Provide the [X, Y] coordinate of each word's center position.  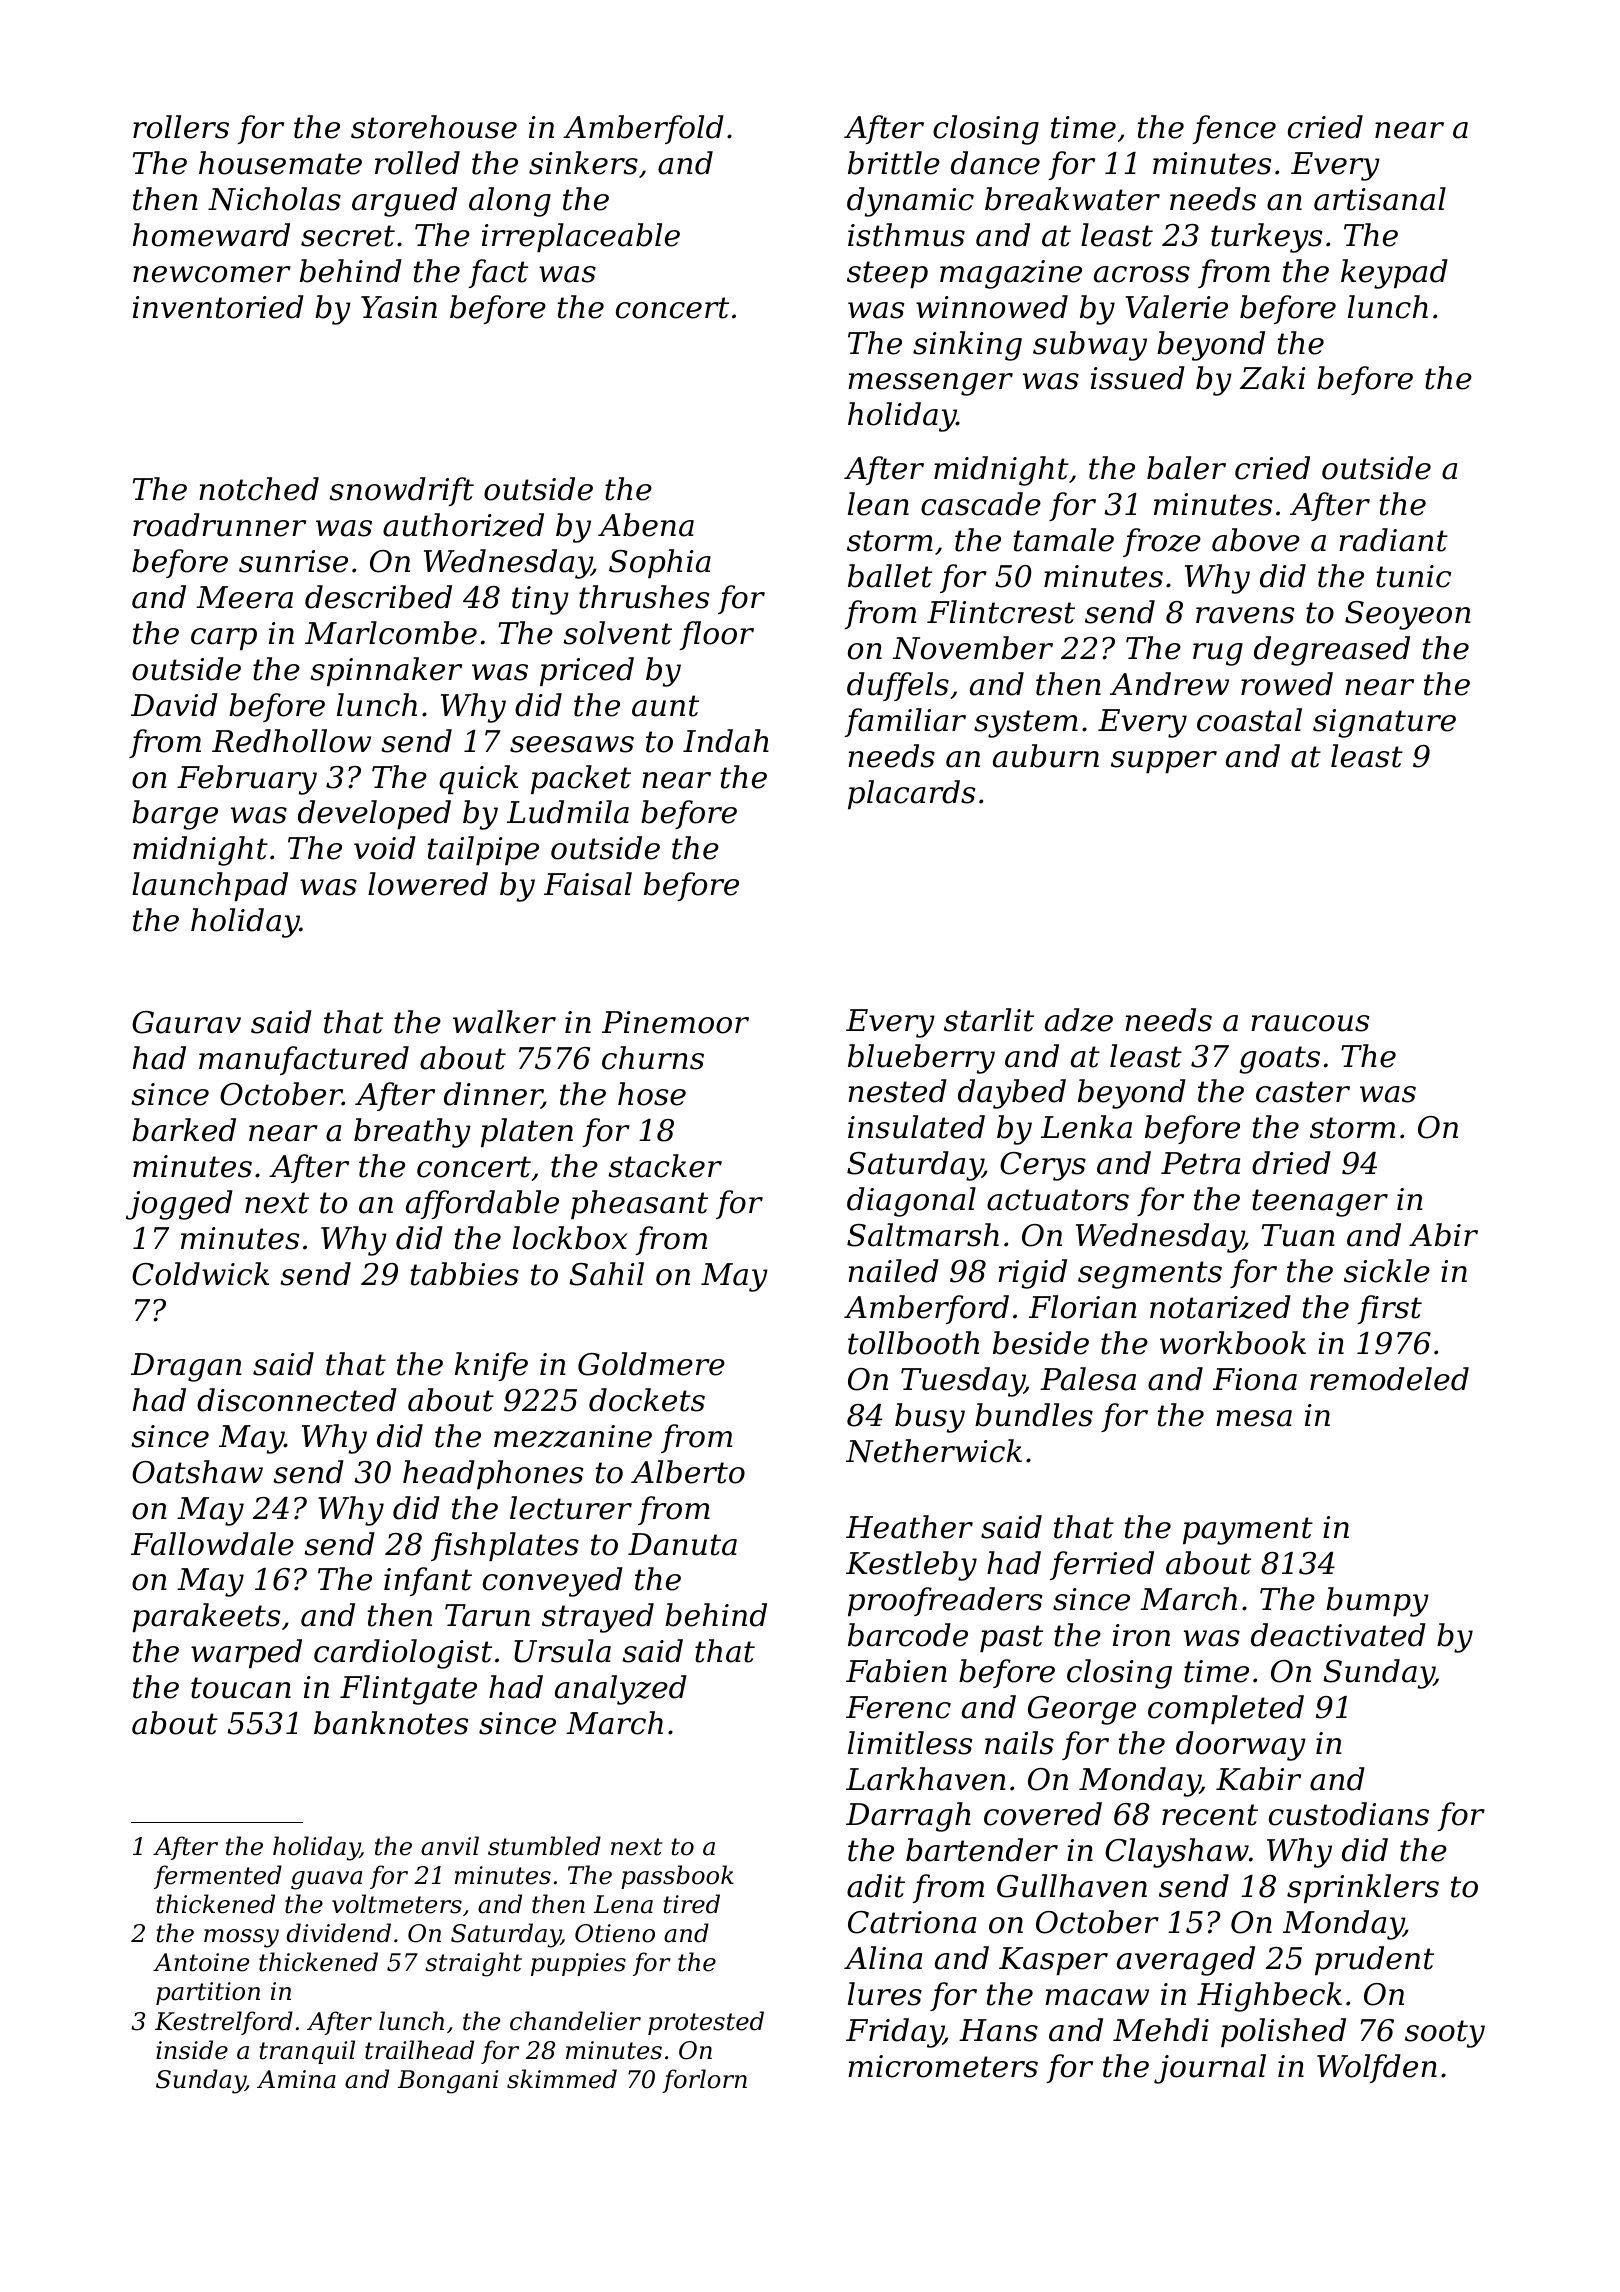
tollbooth [913, 1343]
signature [1384, 723]
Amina [296, 2079]
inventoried [218, 307]
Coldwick [200, 1274]
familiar [905, 722]
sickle [1387, 1271]
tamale [1063, 540]
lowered [428, 884]
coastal [1249, 720]
